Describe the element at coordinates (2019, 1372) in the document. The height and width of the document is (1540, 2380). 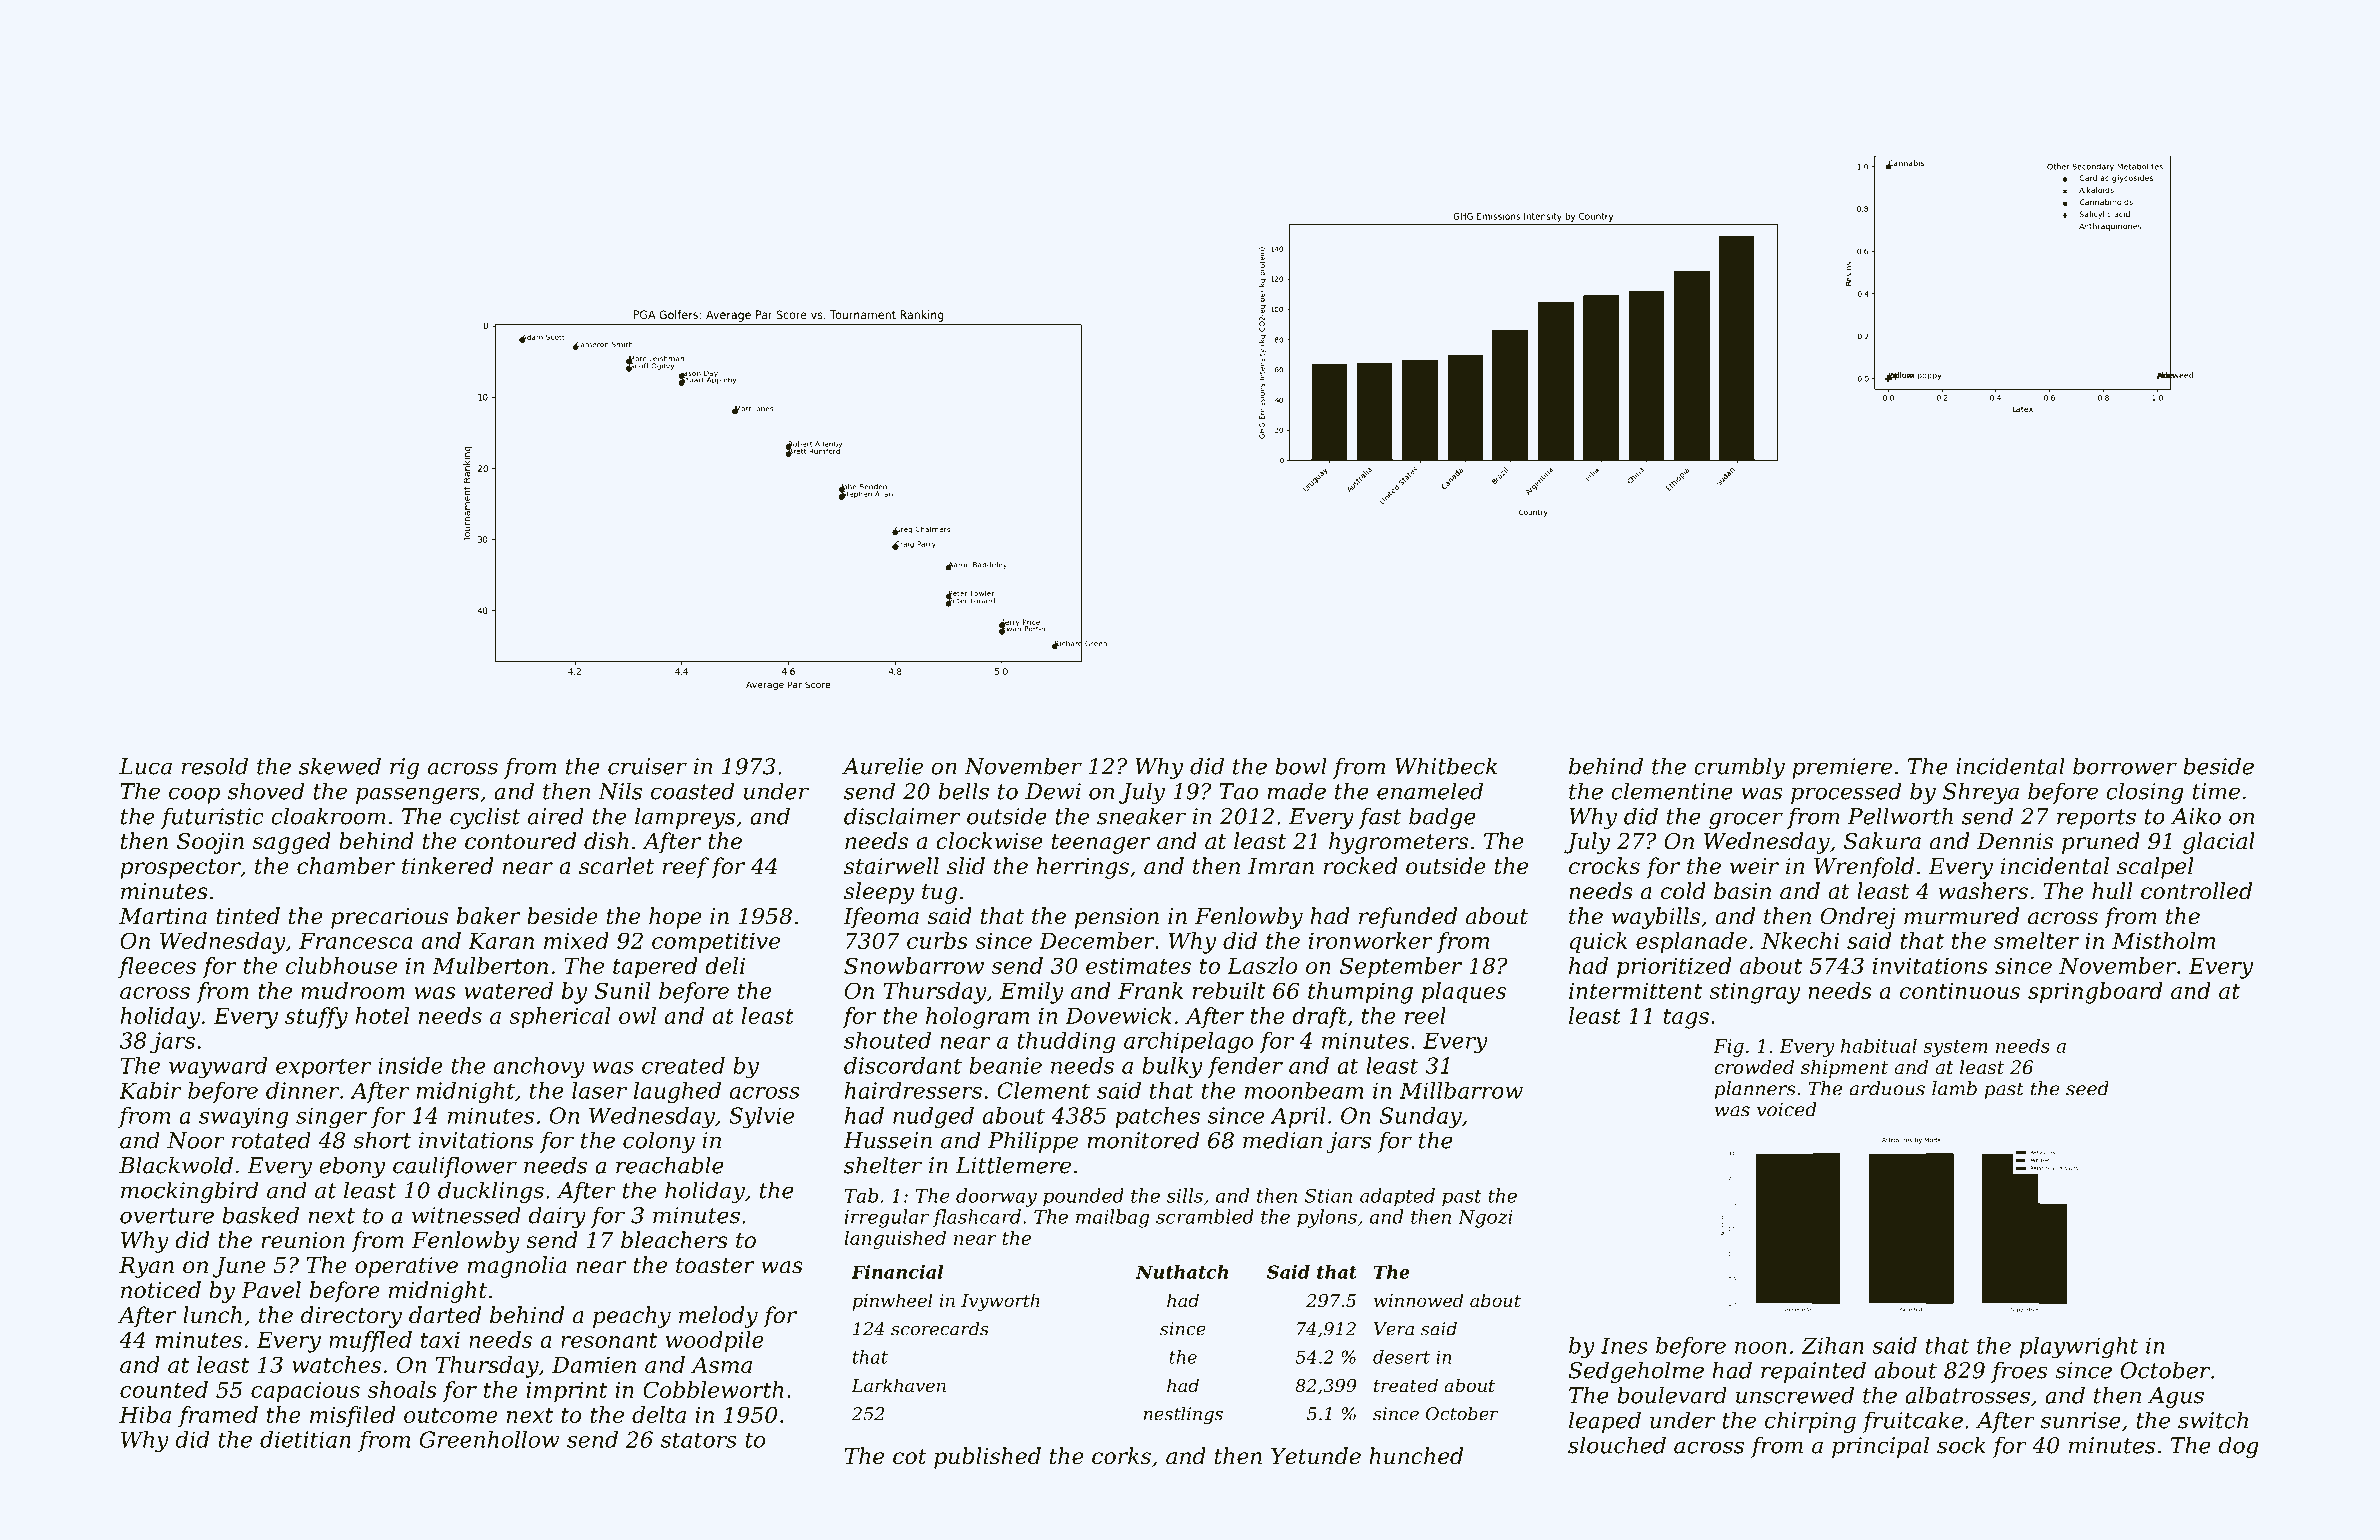
I see `froes` at that location.
